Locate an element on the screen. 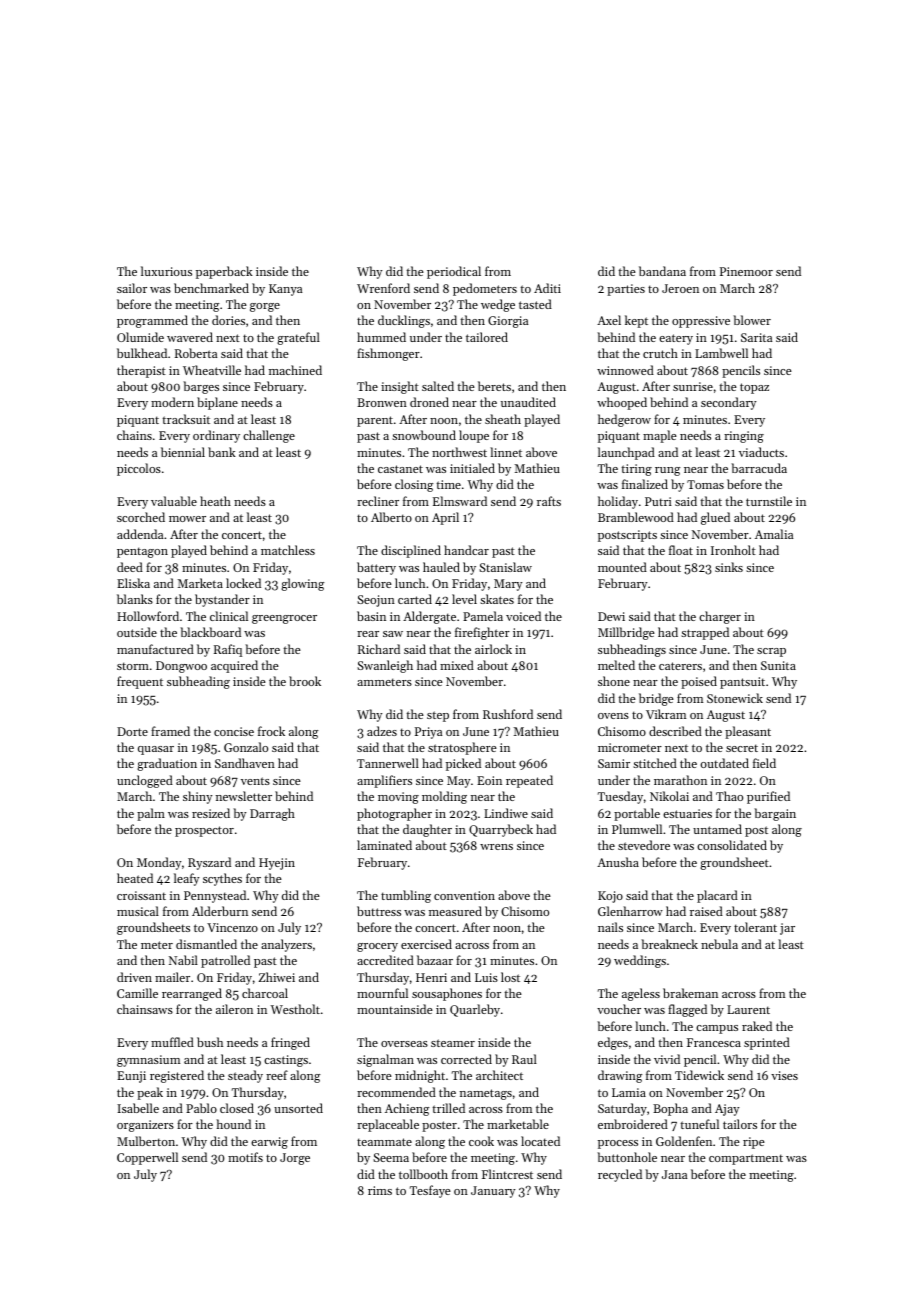 The height and width of the screenshot is (1308, 924). turnstile is located at coordinates (769, 501).
